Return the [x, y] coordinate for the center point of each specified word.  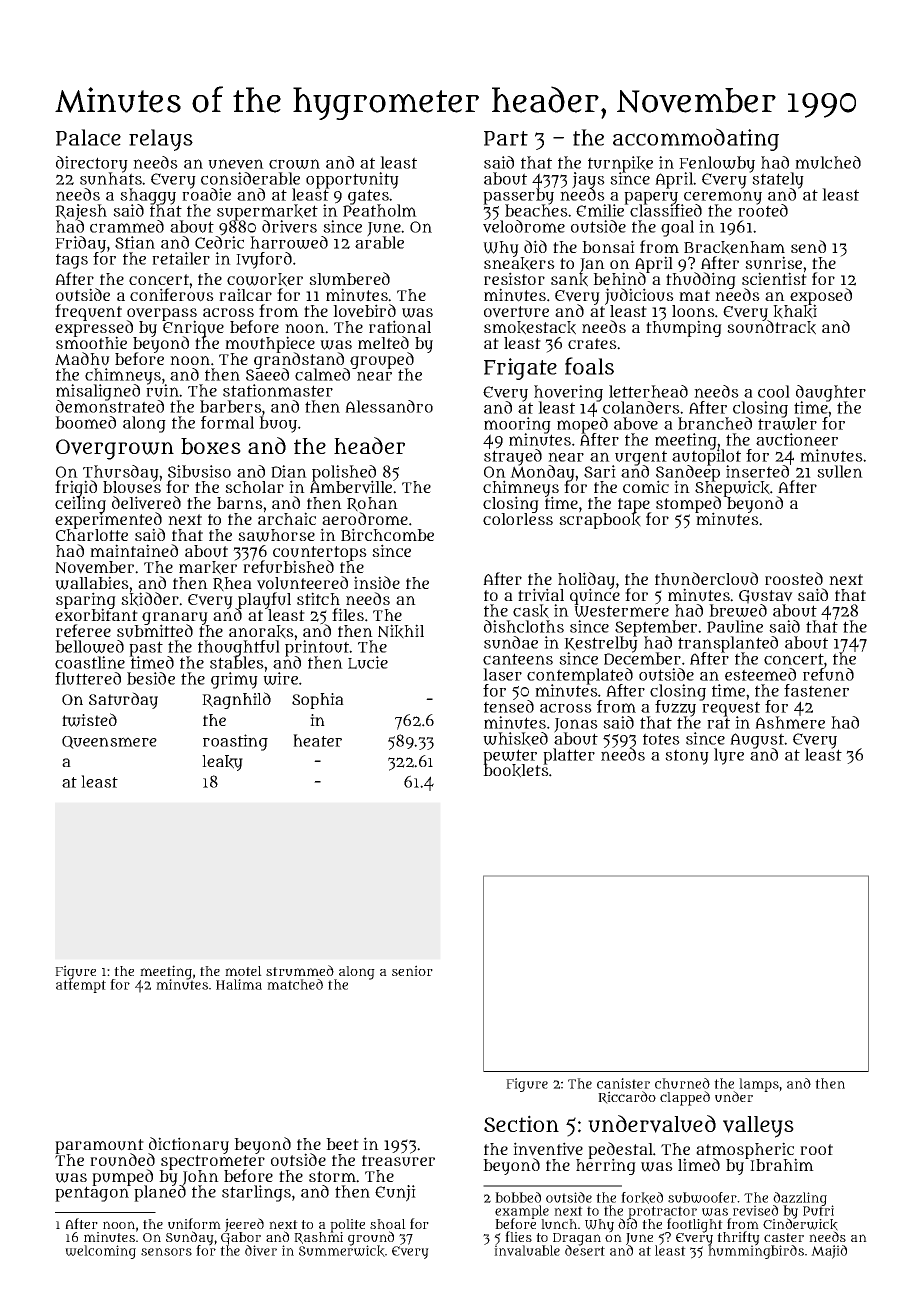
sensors [166, 1252]
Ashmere [790, 722]
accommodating [696, 139]
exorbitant [96, 615]
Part [506, 138]
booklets [516, 771]
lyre [729, 756]
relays [161, 140]
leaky [222, 763]
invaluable [527, 1250]
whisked [515, 739]
